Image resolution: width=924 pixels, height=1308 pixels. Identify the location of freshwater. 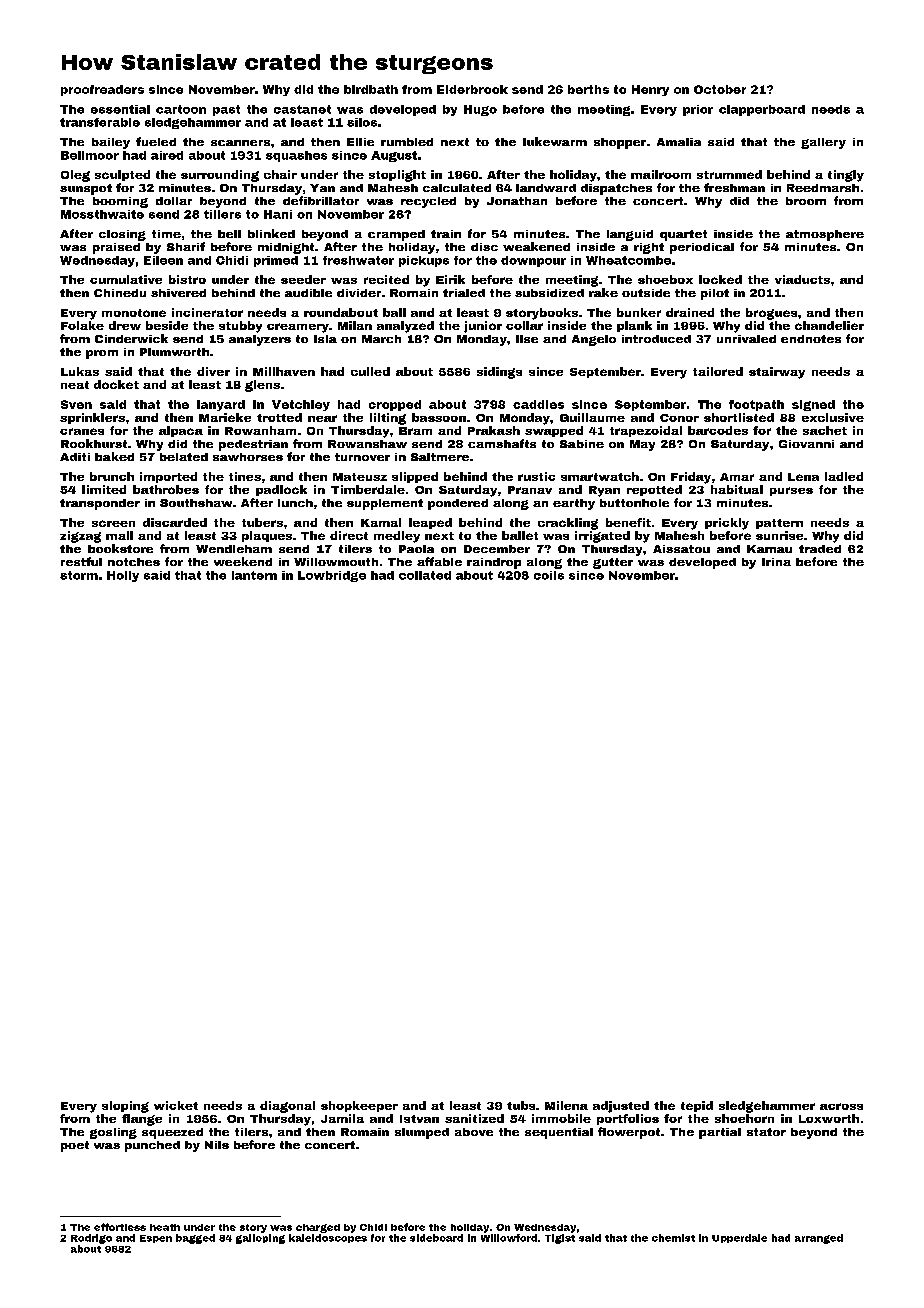
(358, 260).
